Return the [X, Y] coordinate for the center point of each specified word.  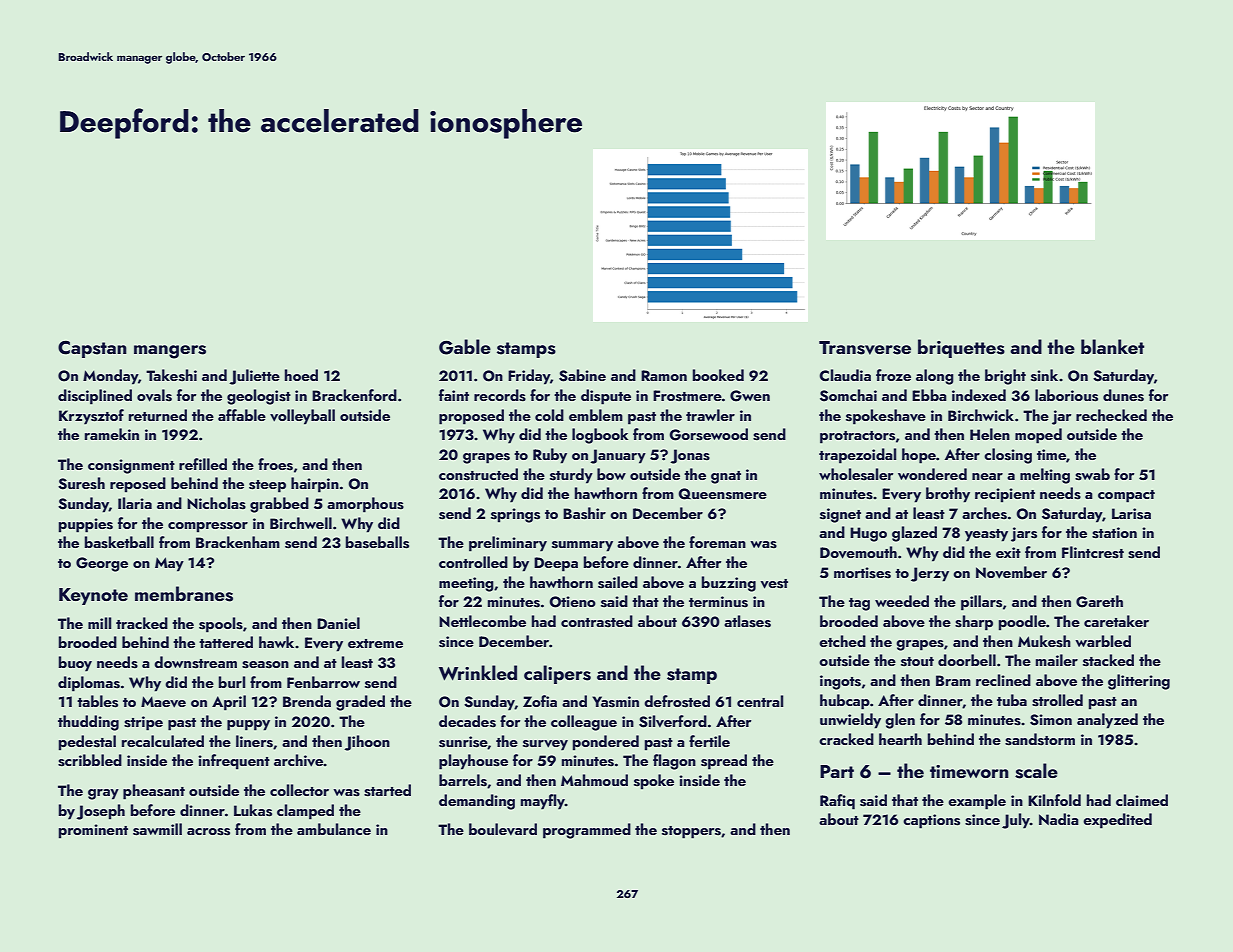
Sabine [582, 375]
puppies [86, 525]
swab [1092, 474]
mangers [170, 352]
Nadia [1059, 819]
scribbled [90, 760]
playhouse [473, 762]
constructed [478, 474]
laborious [1066, 395]
